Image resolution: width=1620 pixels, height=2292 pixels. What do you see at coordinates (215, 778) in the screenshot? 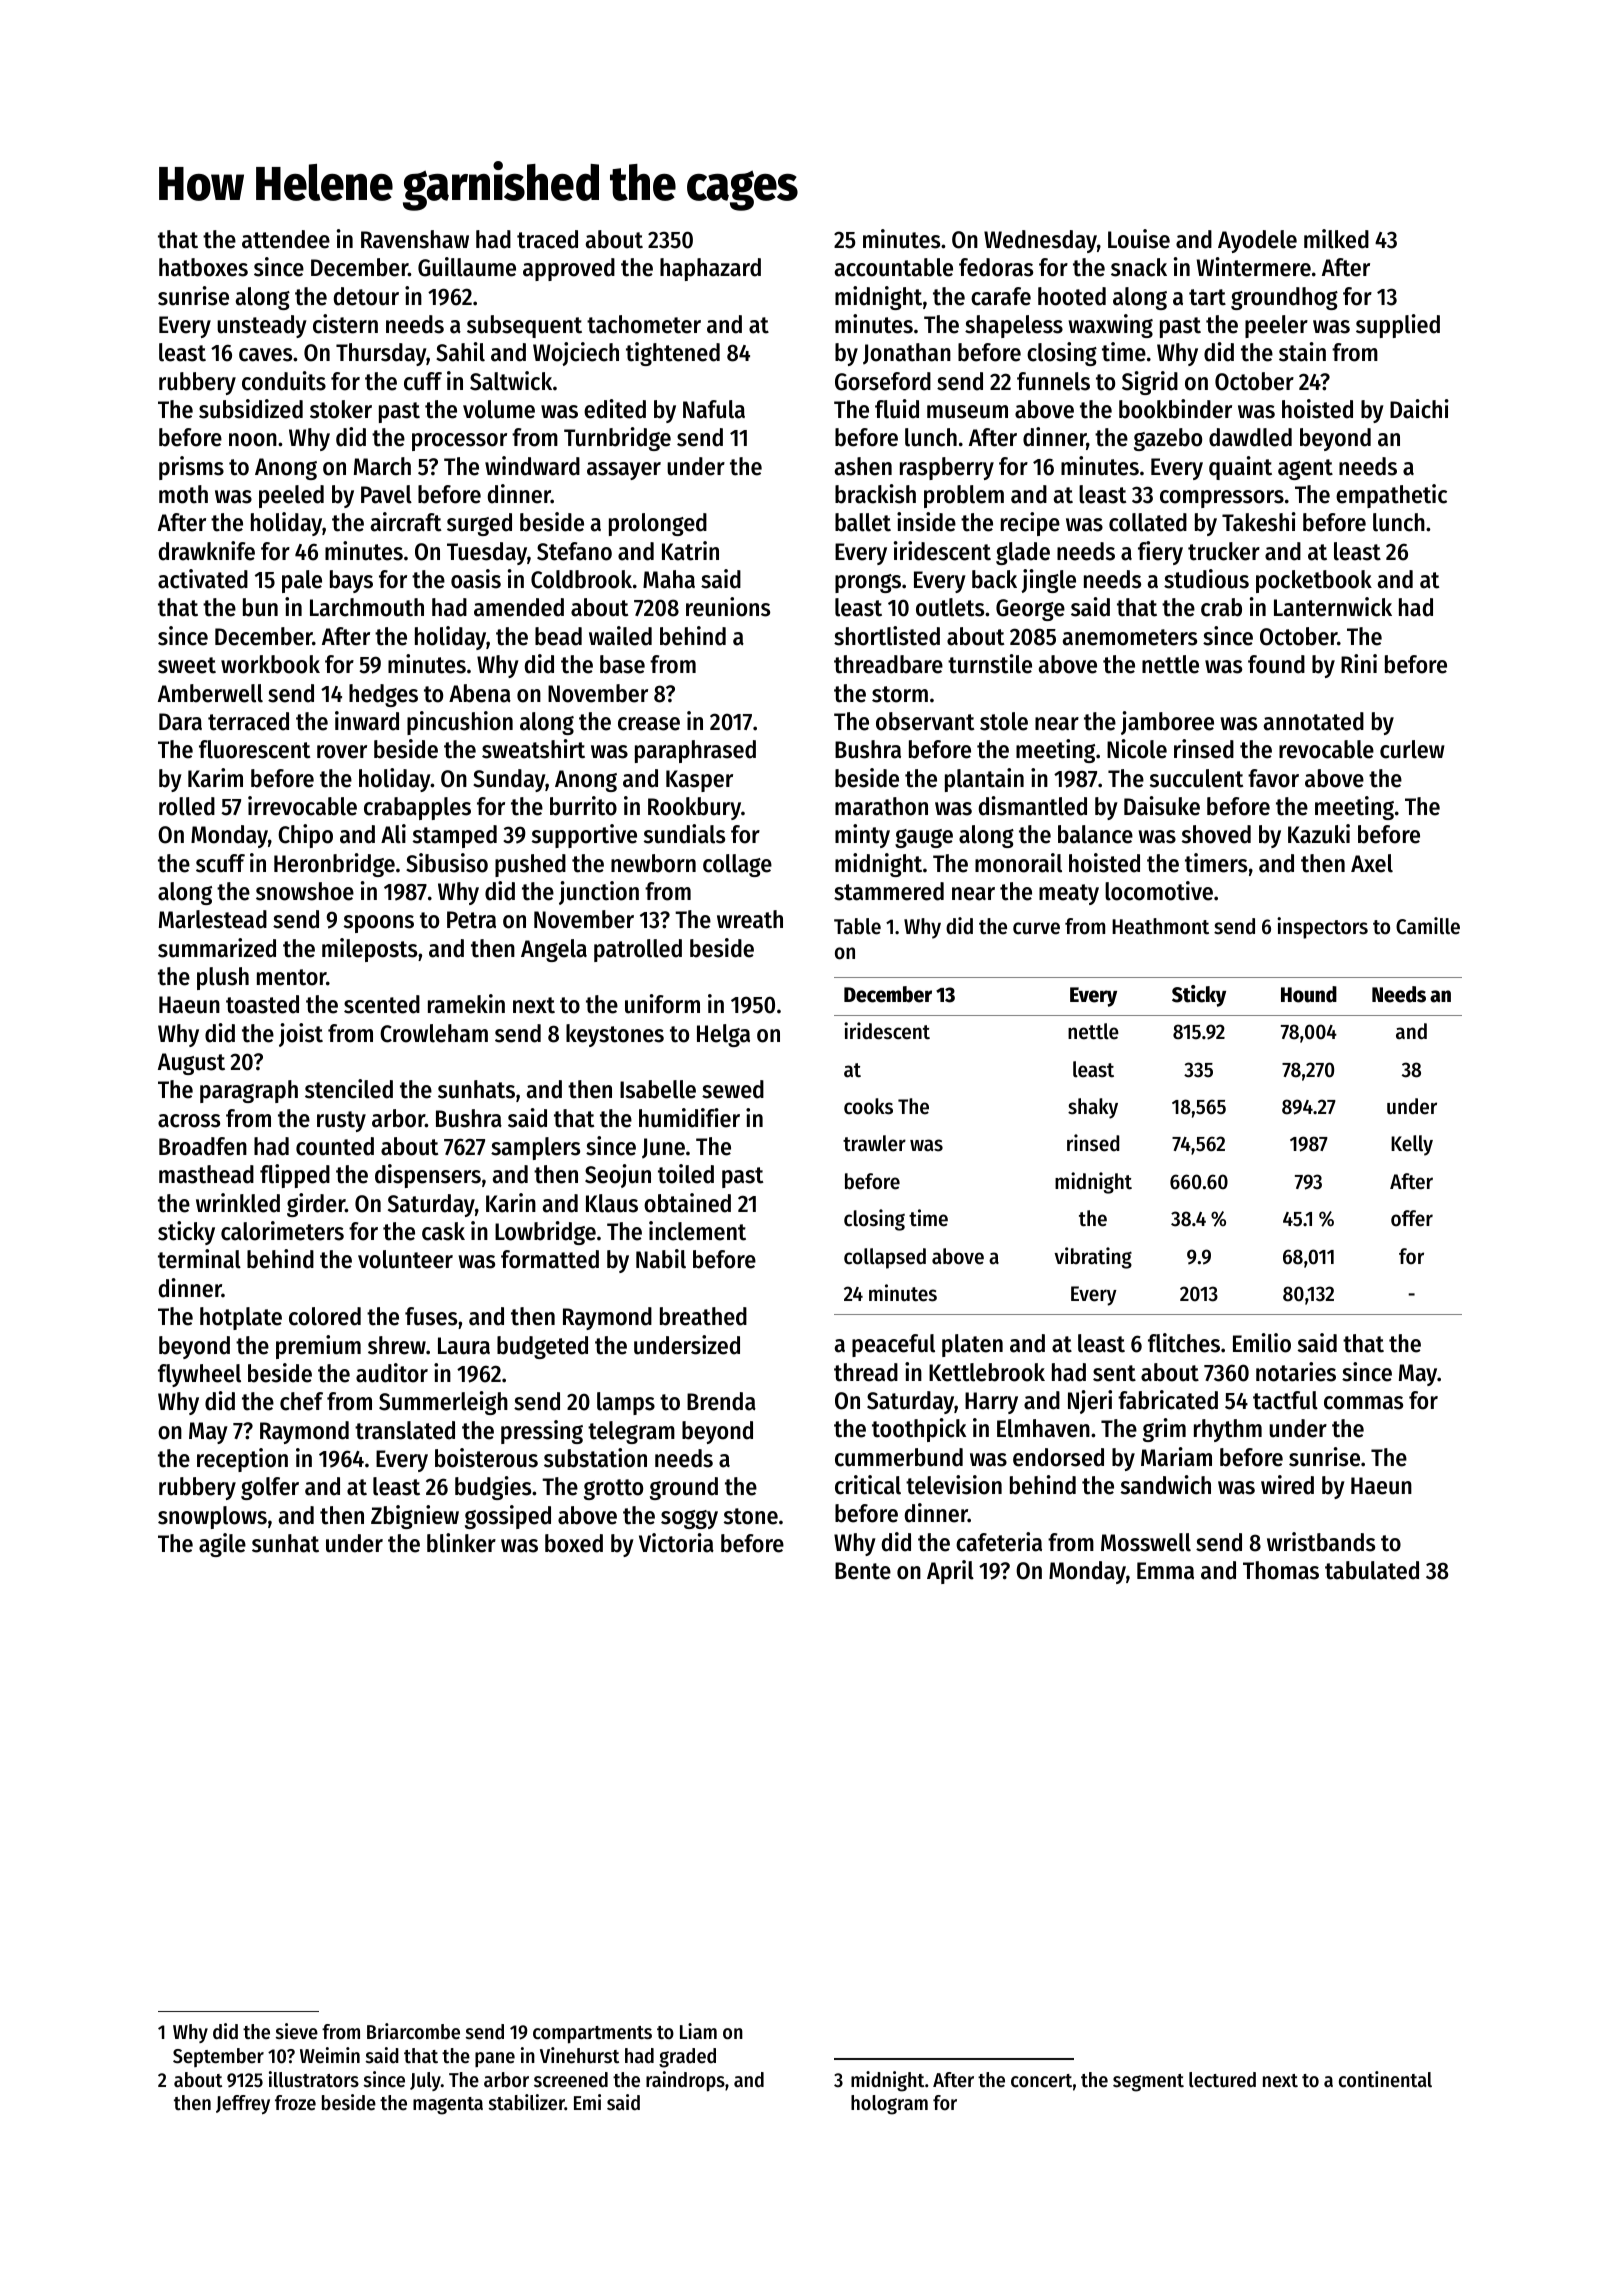
I see `Karim` at bounding box center [215, 778].
